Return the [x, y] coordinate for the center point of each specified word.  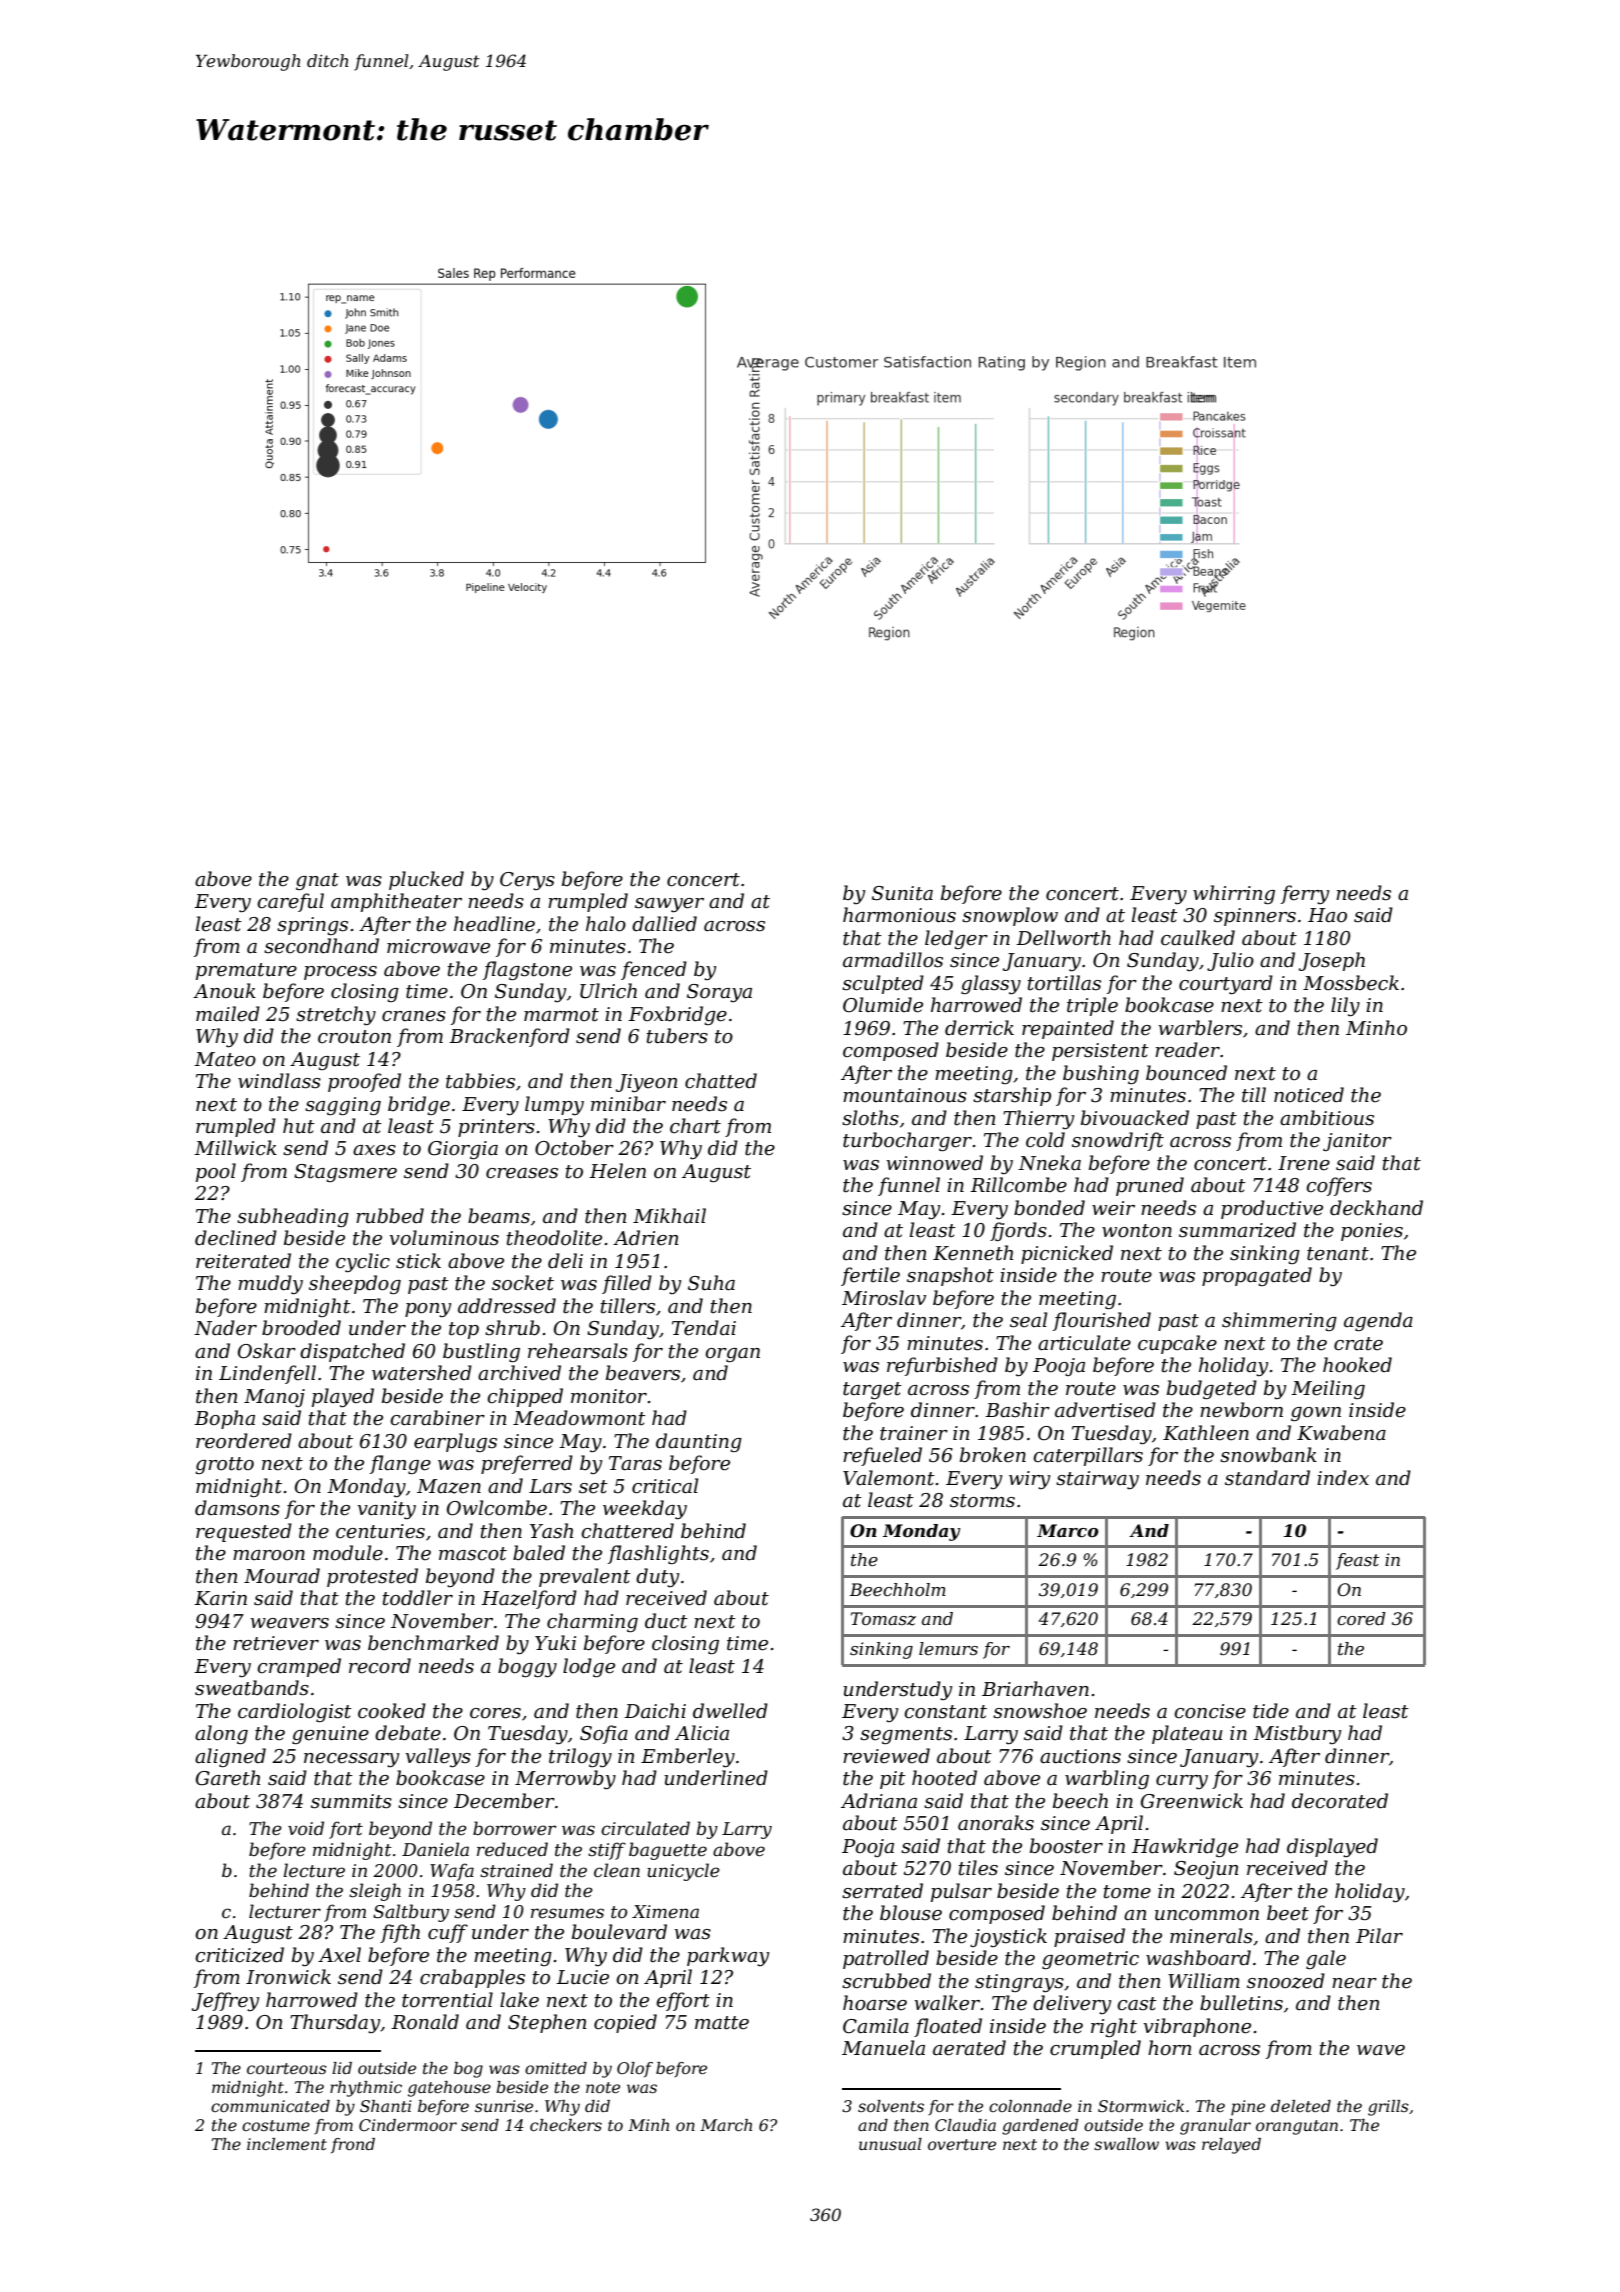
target [872, 1390]
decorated [1340, 1801]
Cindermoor [408, 2125]
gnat [317, 881]
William [1204, 1980]
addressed [507, 1306]
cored [1361, 1619]
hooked [1357, 1365]
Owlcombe [497, 1508]
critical [665, 1486]
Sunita [902, 893]
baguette [668, 1851]
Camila [876, 2026]
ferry [1305, 894]
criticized [239, 1955]
